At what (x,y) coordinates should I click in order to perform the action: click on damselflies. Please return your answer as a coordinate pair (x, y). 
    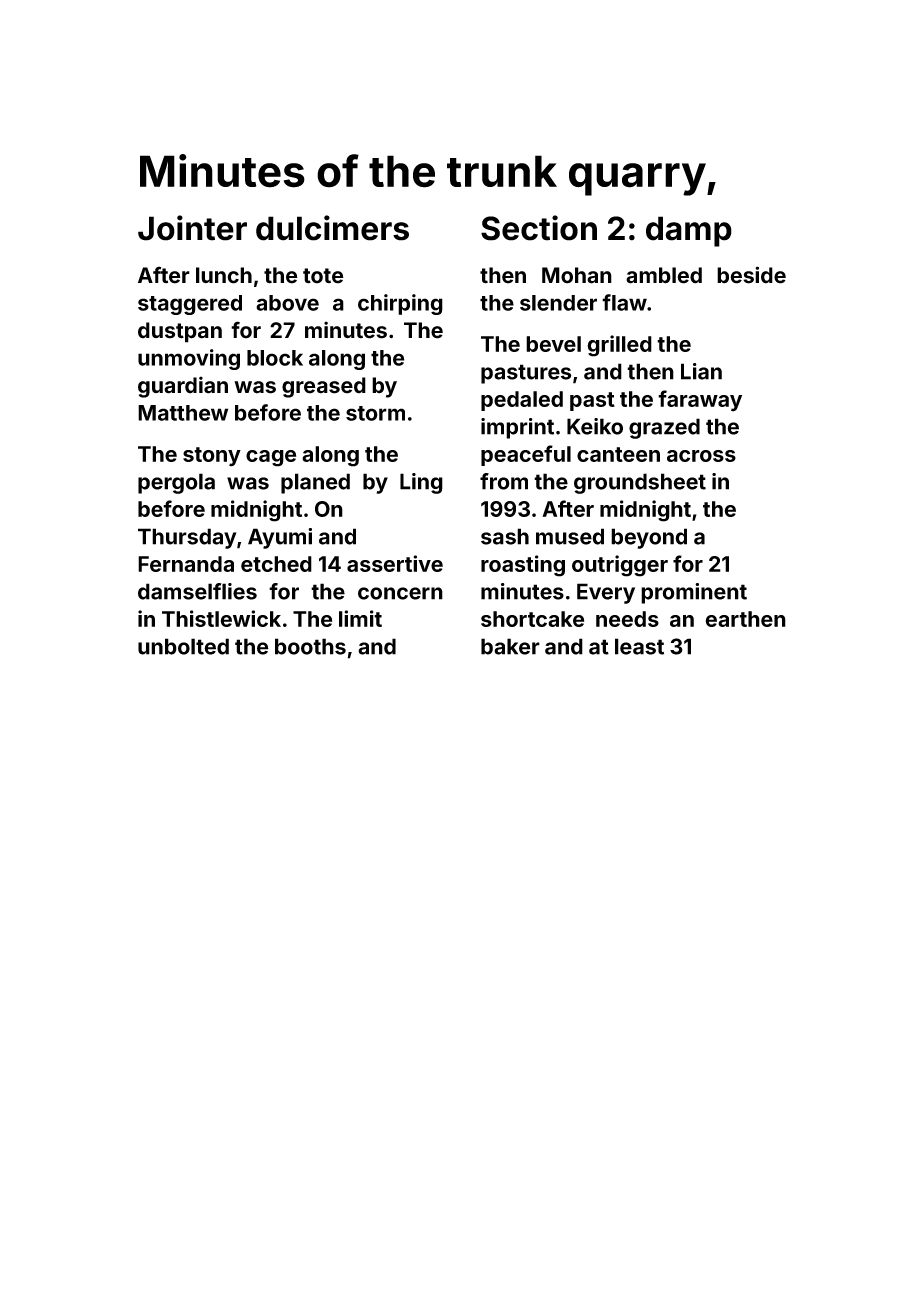
    Looking at the image, I should click on (197, 591).
